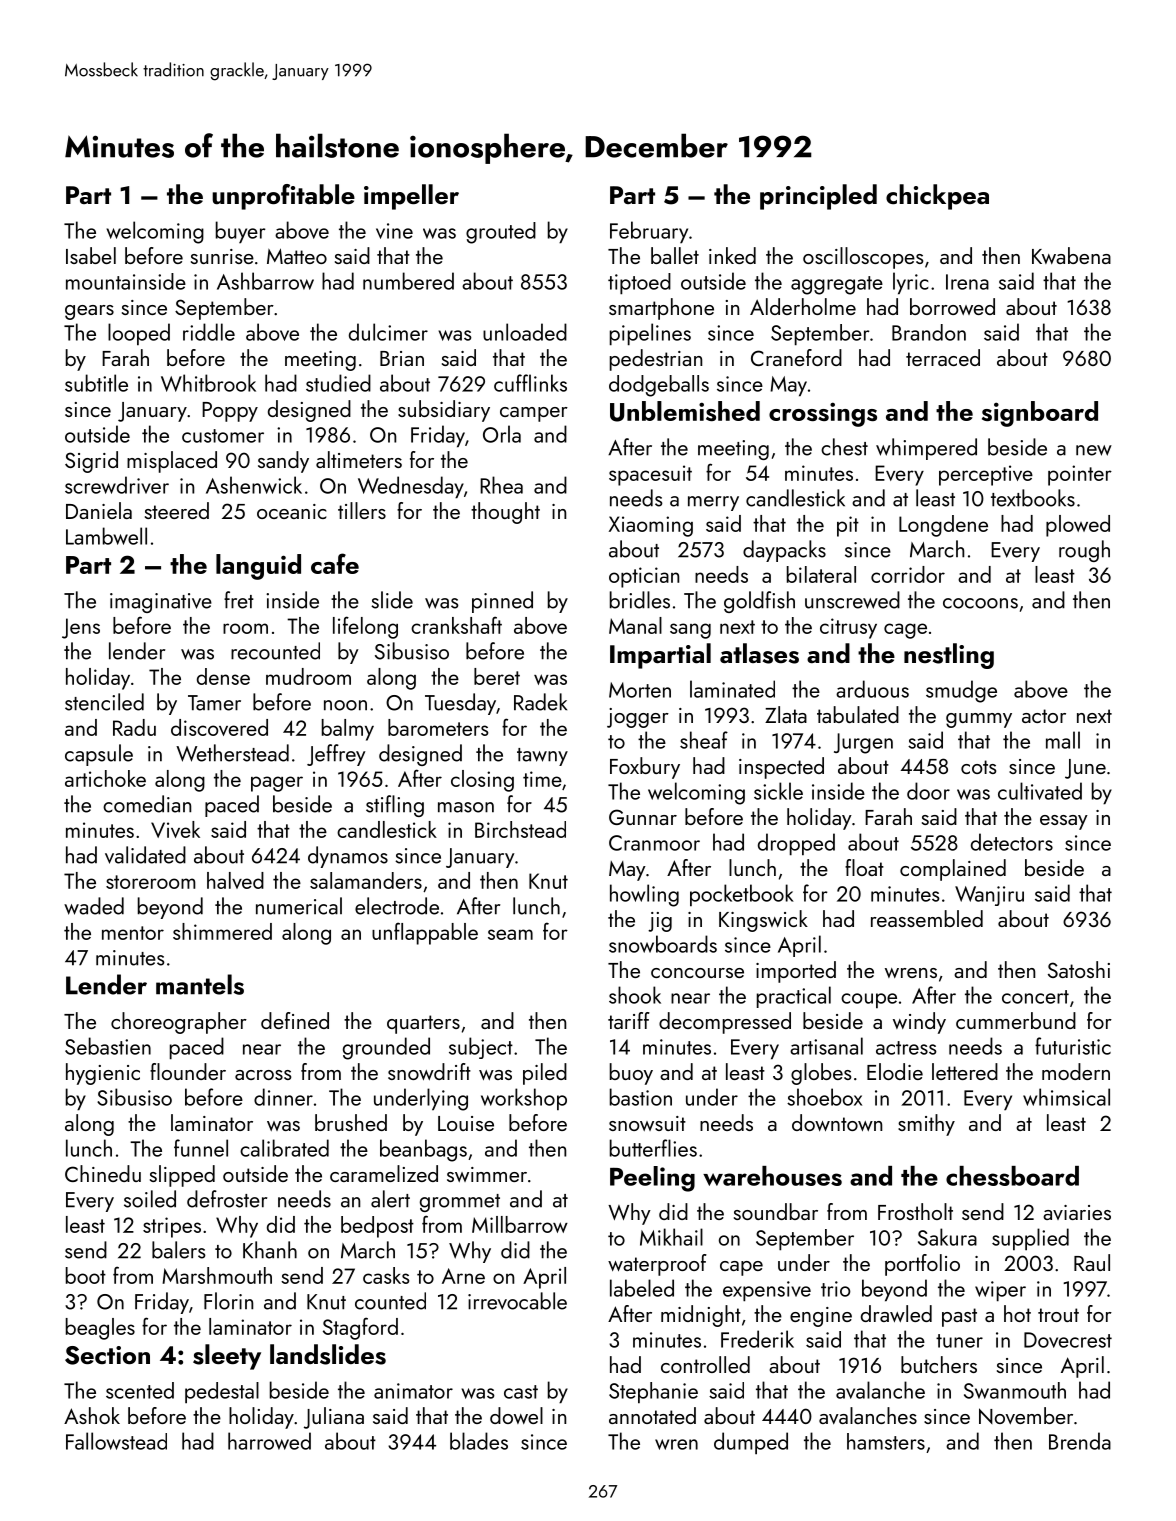  I want to click on whimsical, so click(1066, 1097).
